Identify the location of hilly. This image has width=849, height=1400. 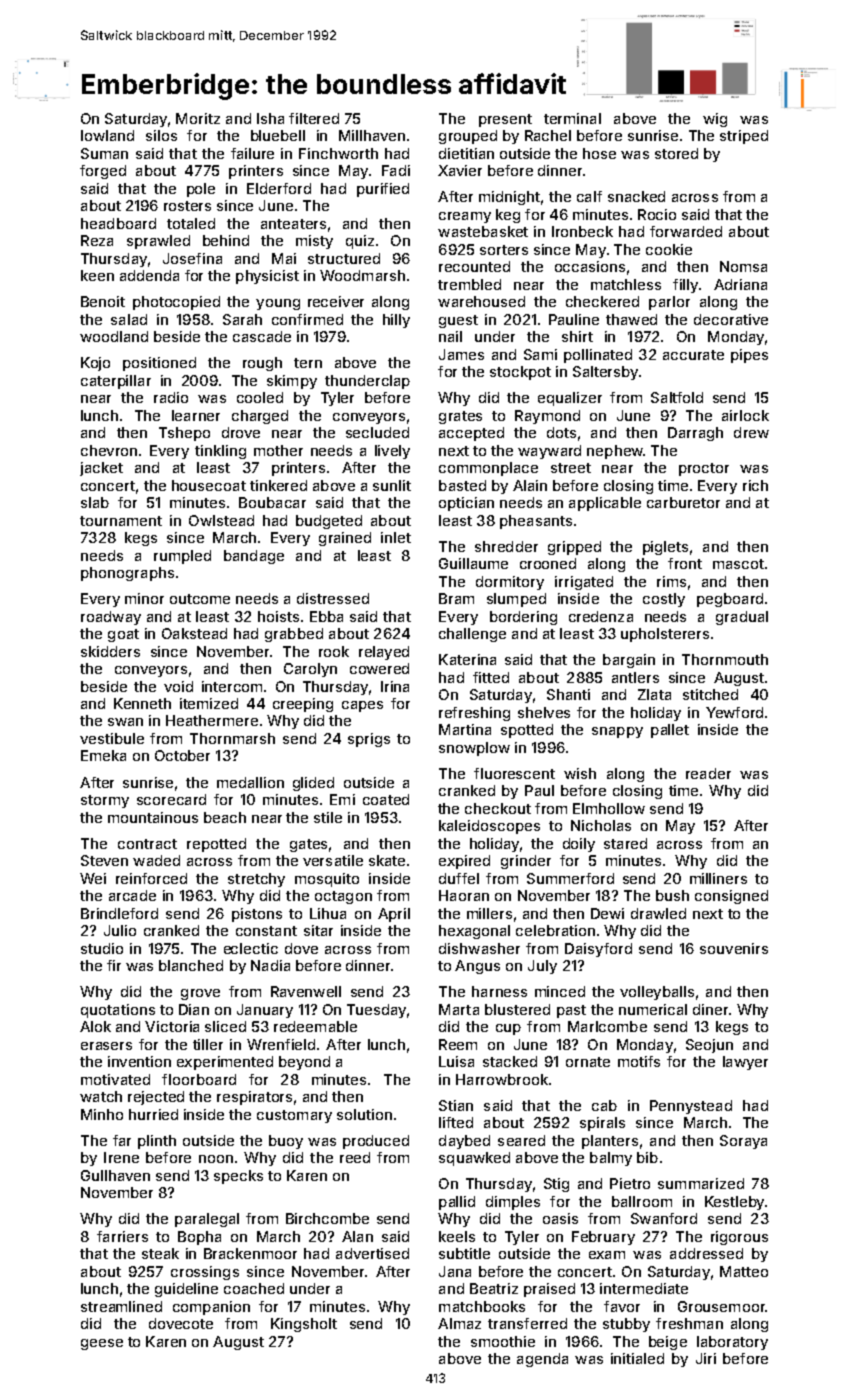
(396, 321).
